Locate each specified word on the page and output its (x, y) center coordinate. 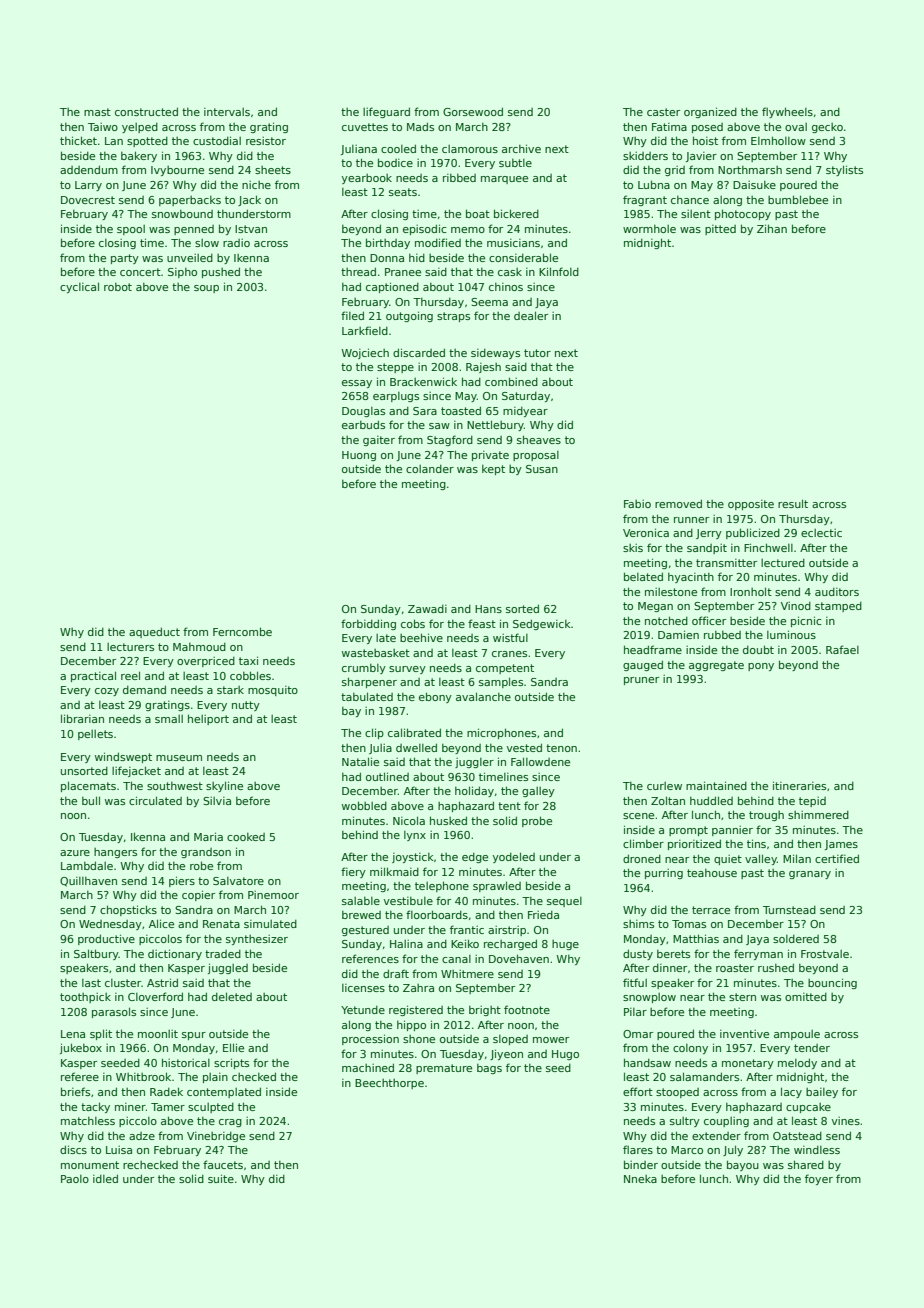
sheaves (539, 439)
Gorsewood (473, 111)
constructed (146, 111)
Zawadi (427, 609)
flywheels (787, 112)
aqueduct (154, 632)
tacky (95, 1107)
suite (221, 1178)
